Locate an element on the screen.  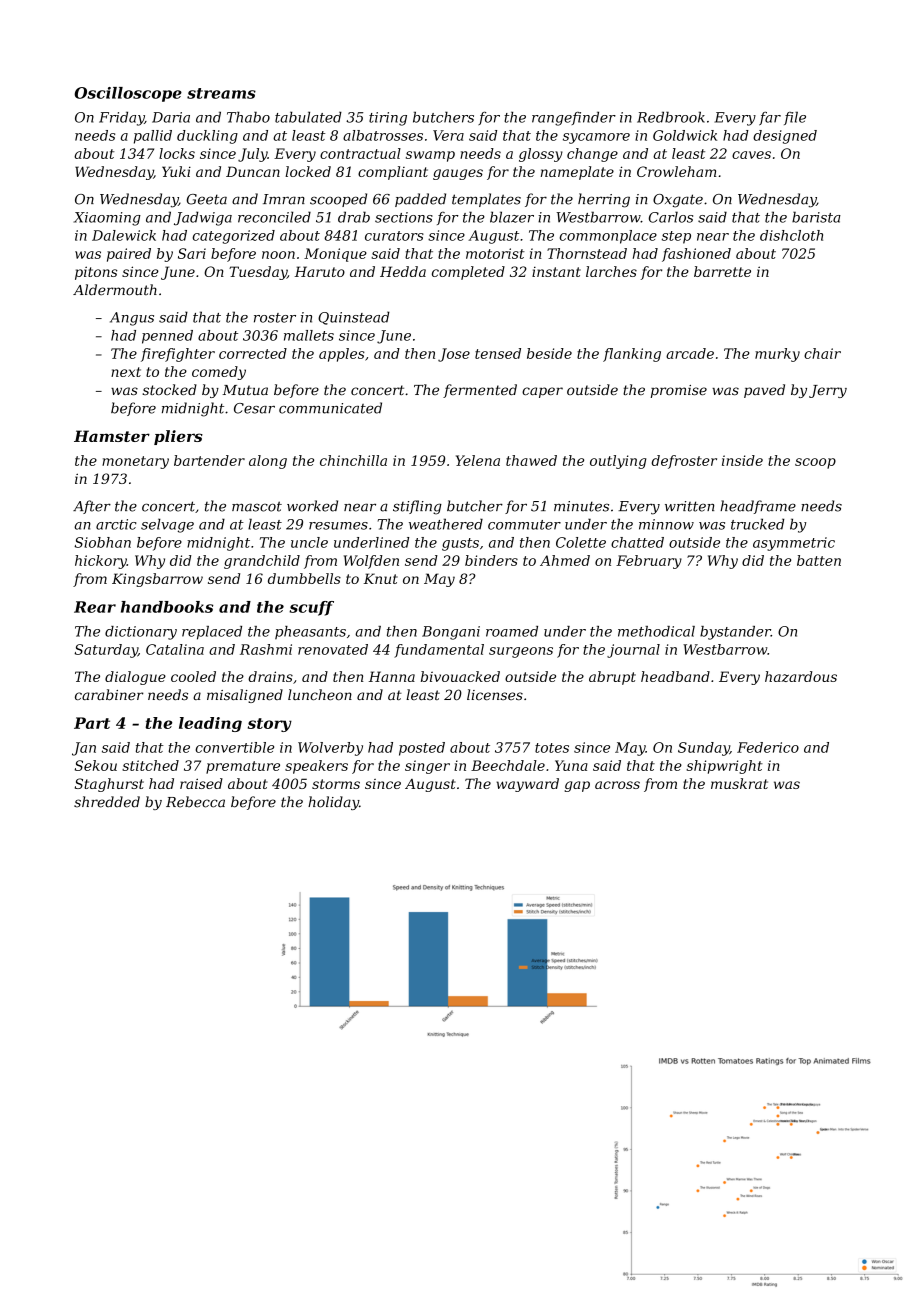
templates is located at coordinates (486, 200).
